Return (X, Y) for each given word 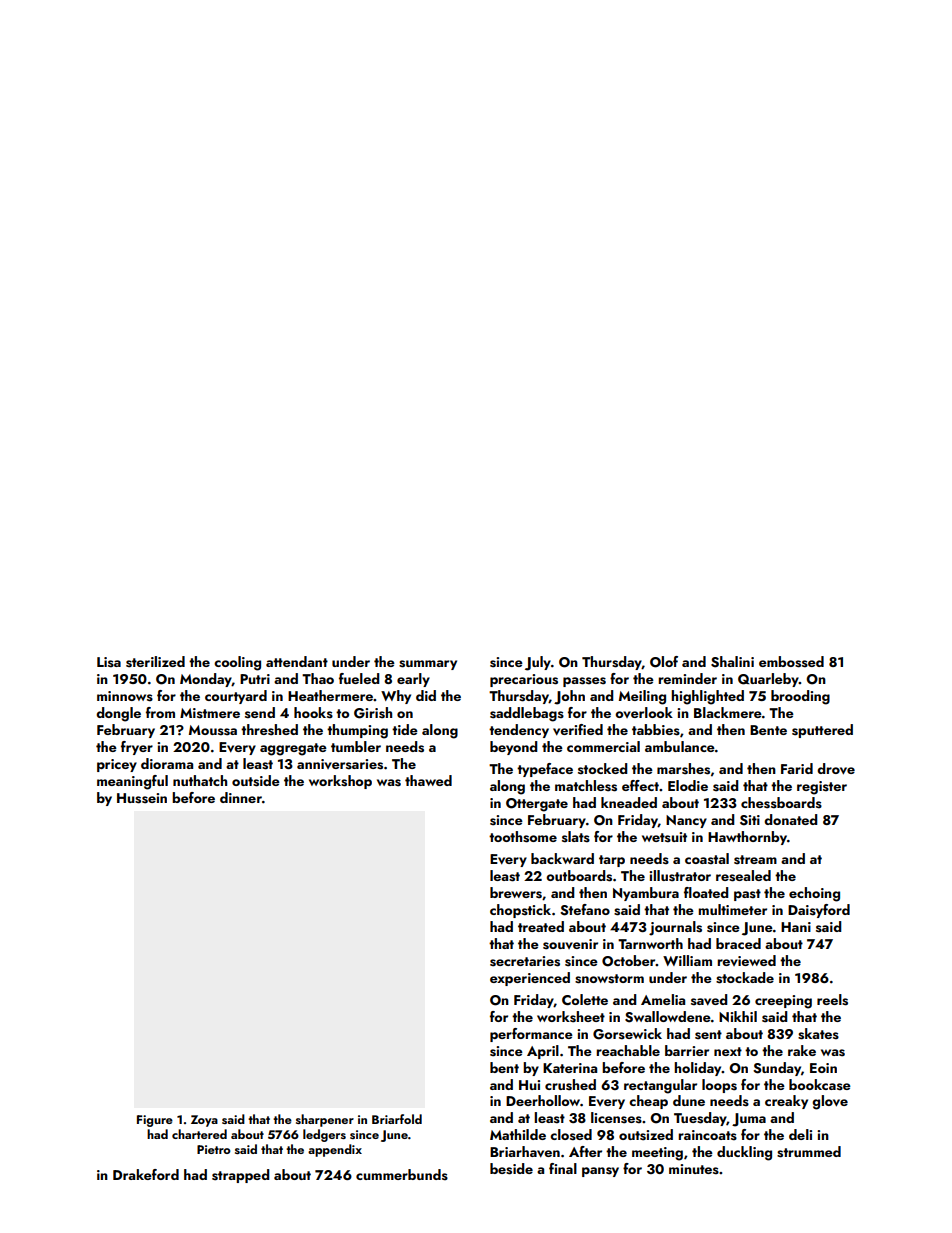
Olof (664, 662)
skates (818, 1034)
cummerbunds (402, 1175)
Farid (797, 768)
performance (531, 1035)
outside (256, 781)
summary (428, 665)
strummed (809, 1152)
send (260, 713)
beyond (513, 748)
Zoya (204, 1121)
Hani (796, 927)
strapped (240, 1176)
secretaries (525, 961)
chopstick (520, 911)
